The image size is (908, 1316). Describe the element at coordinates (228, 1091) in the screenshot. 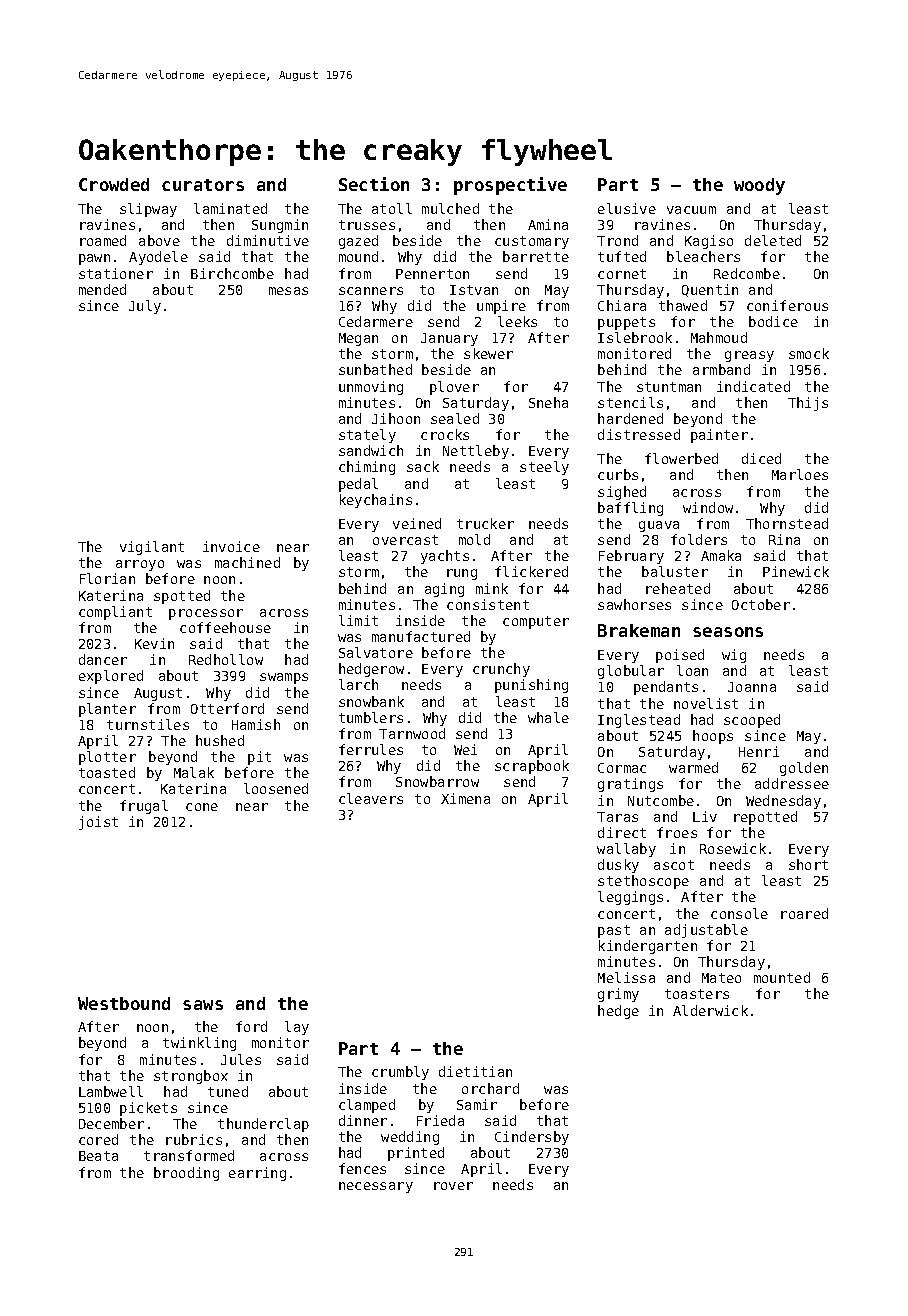

I see `tuned` at that location.
